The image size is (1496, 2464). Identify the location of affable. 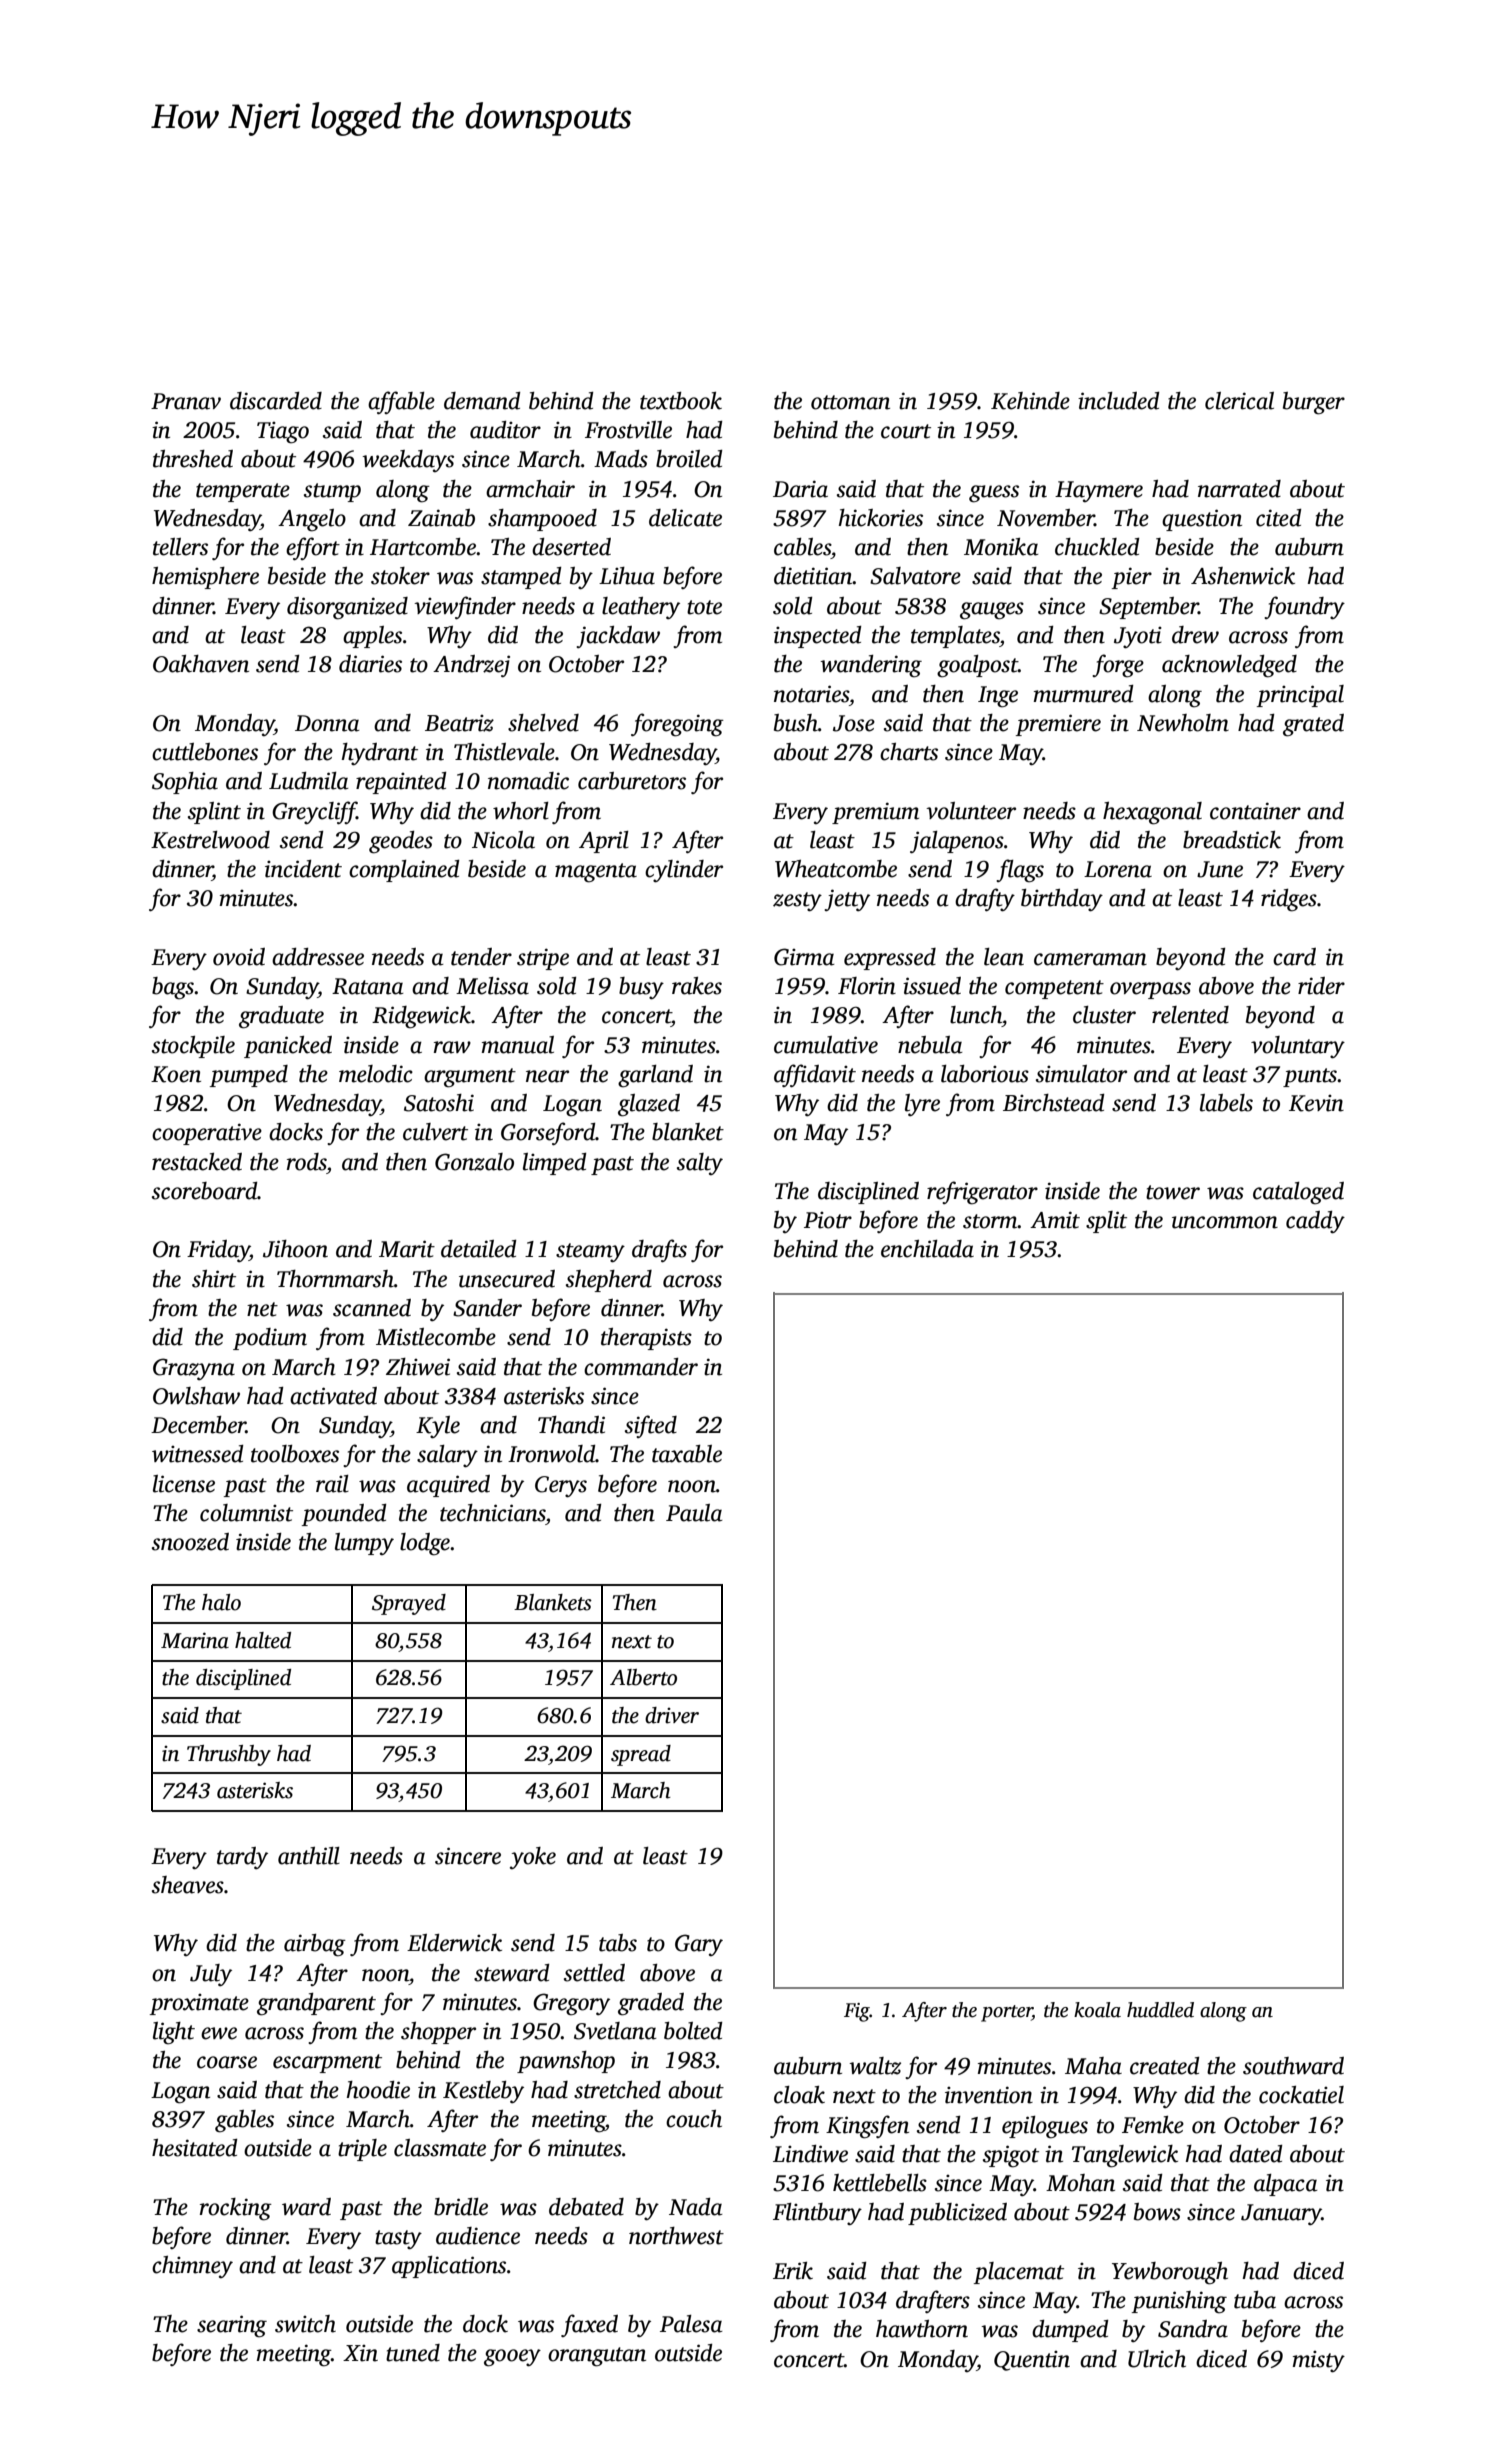
(401, 402).
